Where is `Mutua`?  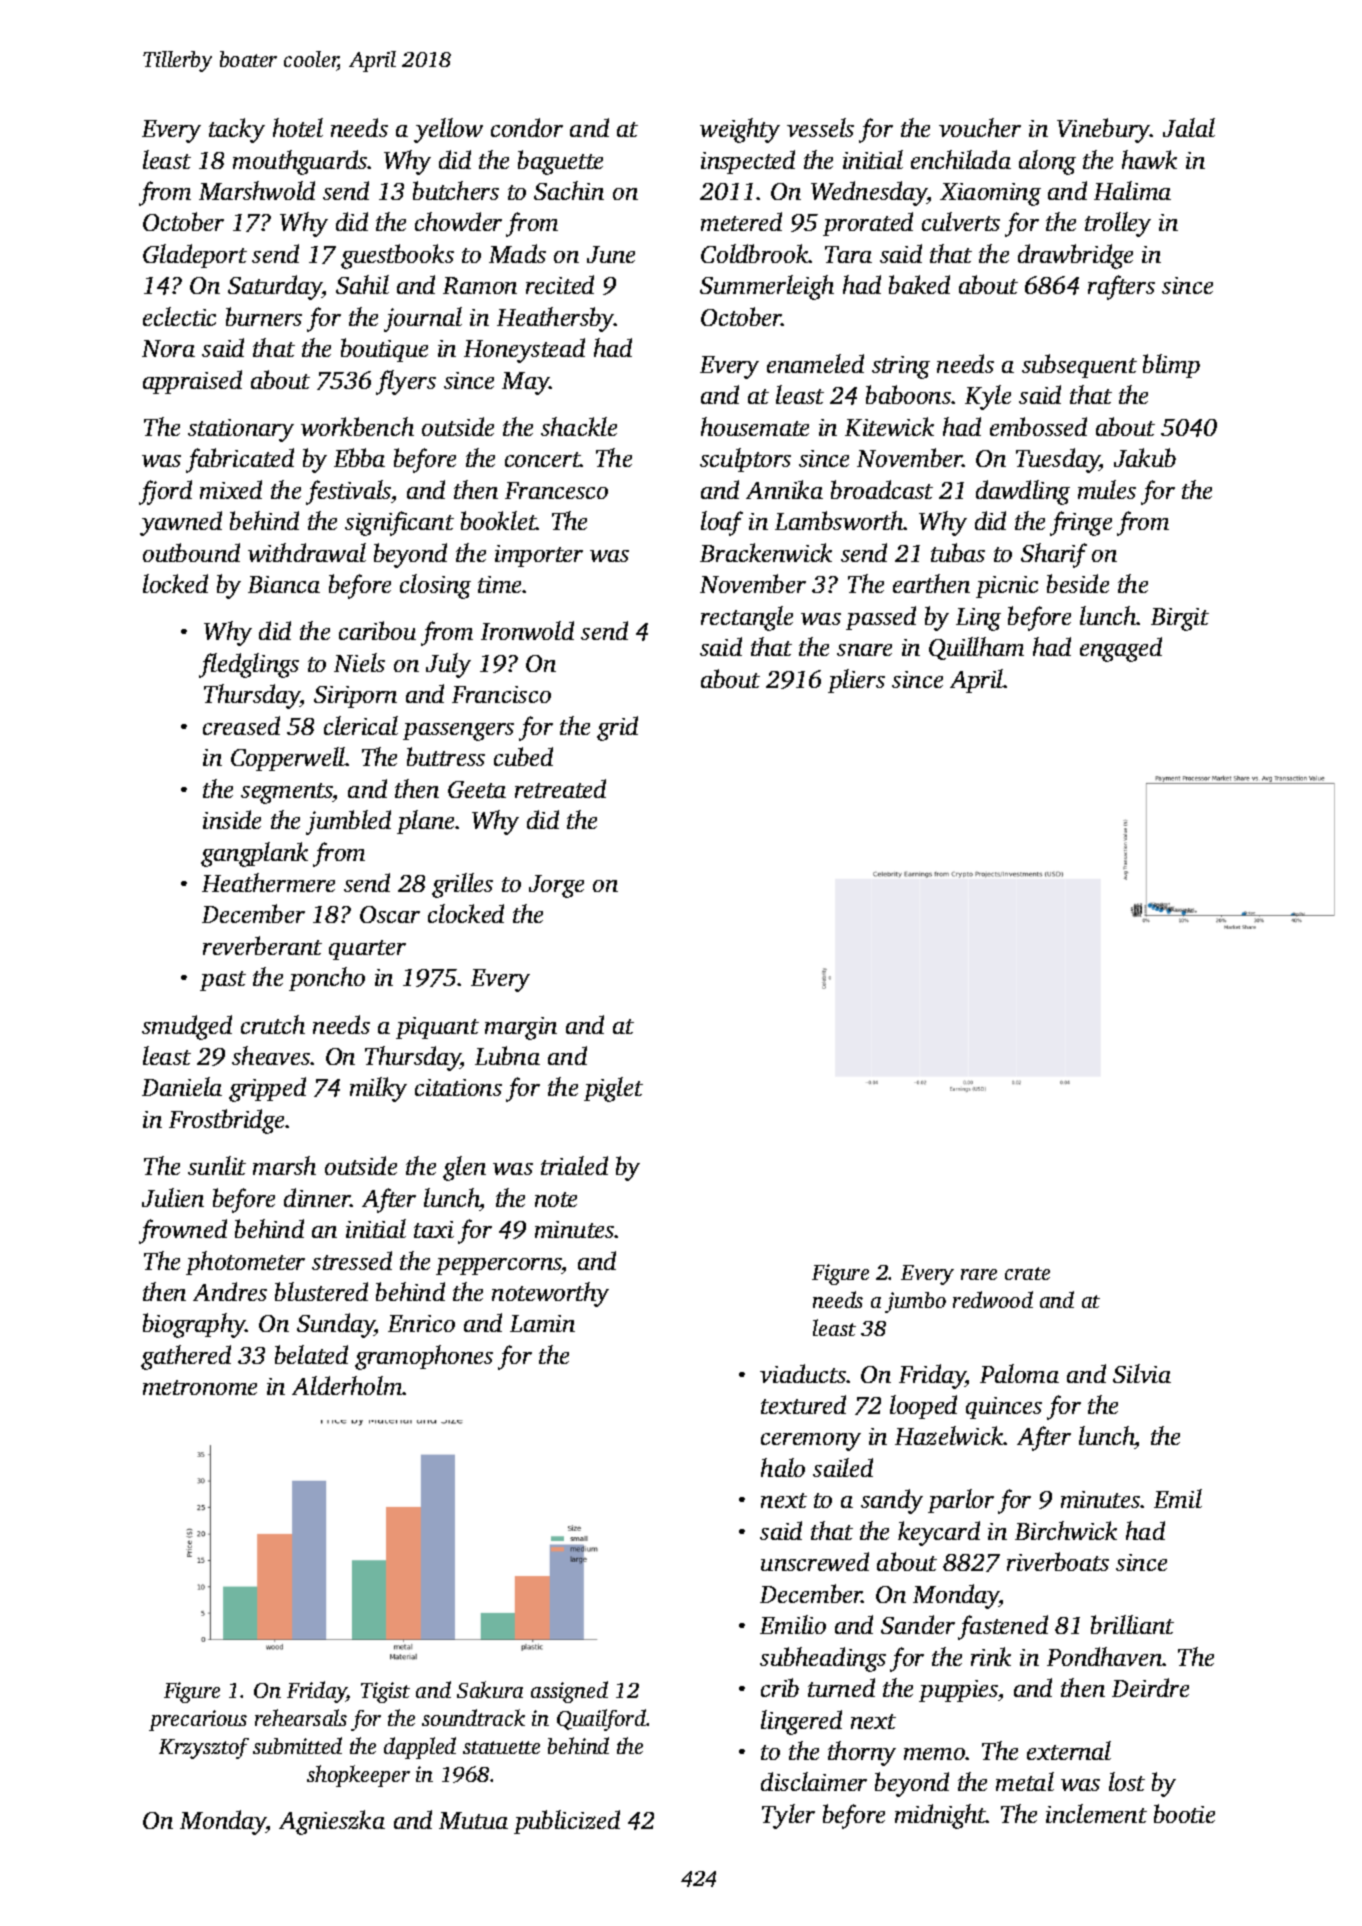 Mutua is located at coordinates (473, 1820).
